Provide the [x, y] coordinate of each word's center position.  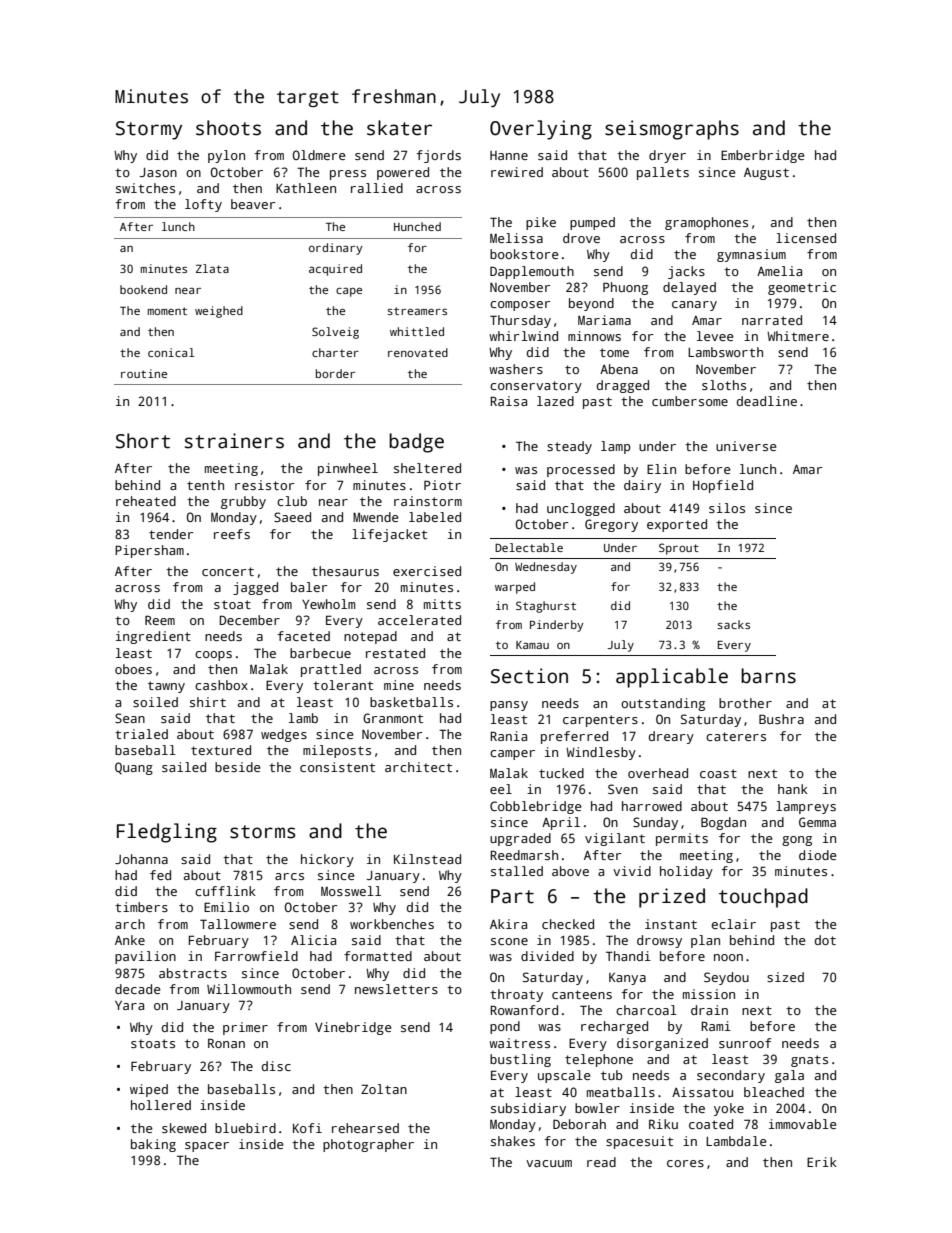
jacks [686, 272]
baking [153, 1145]
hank [793, 789]
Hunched [417, 226]
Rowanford [524, 1010]
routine [144, 373]
